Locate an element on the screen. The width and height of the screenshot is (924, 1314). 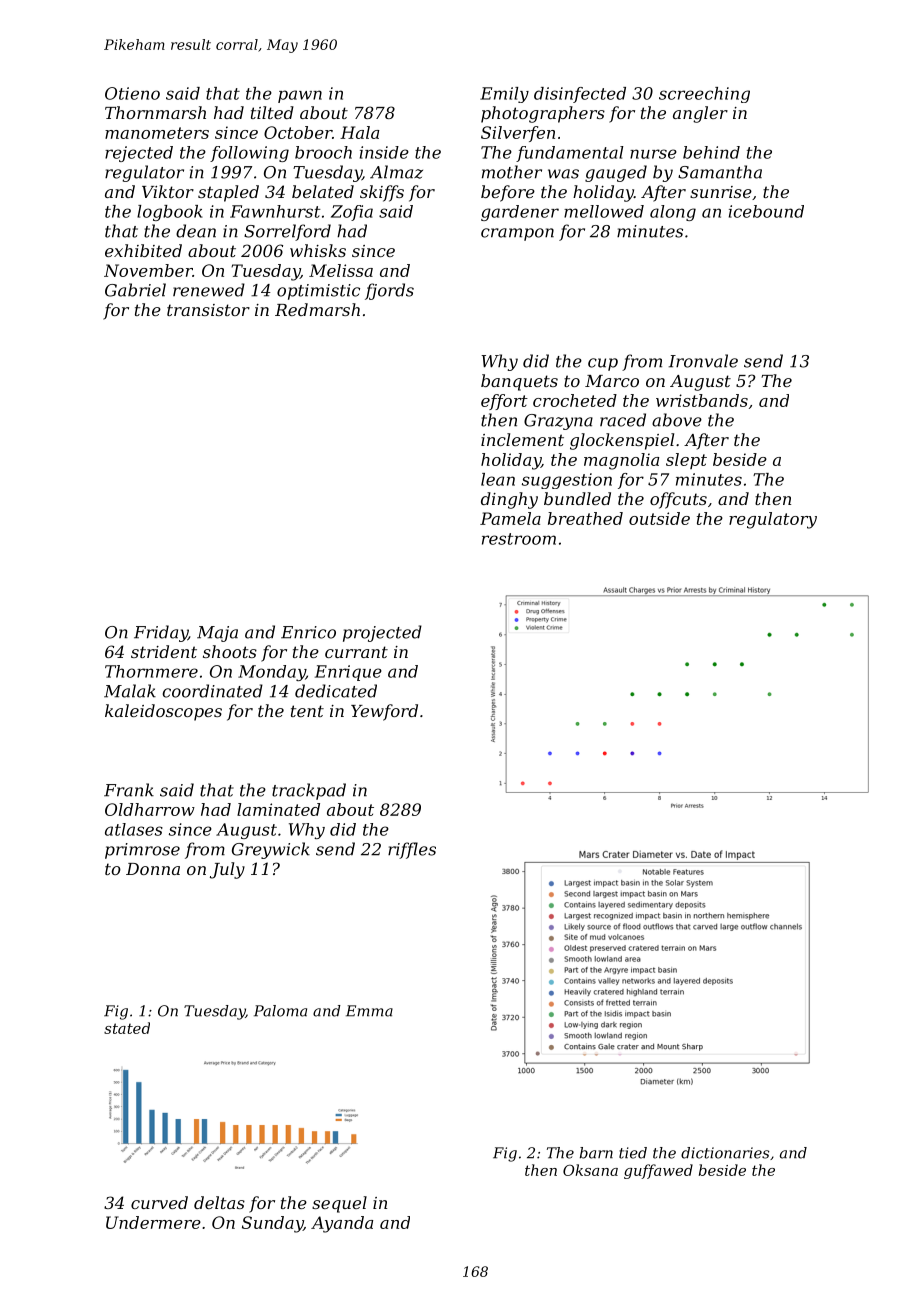
Emma is located at coordinates (369, 1011).
